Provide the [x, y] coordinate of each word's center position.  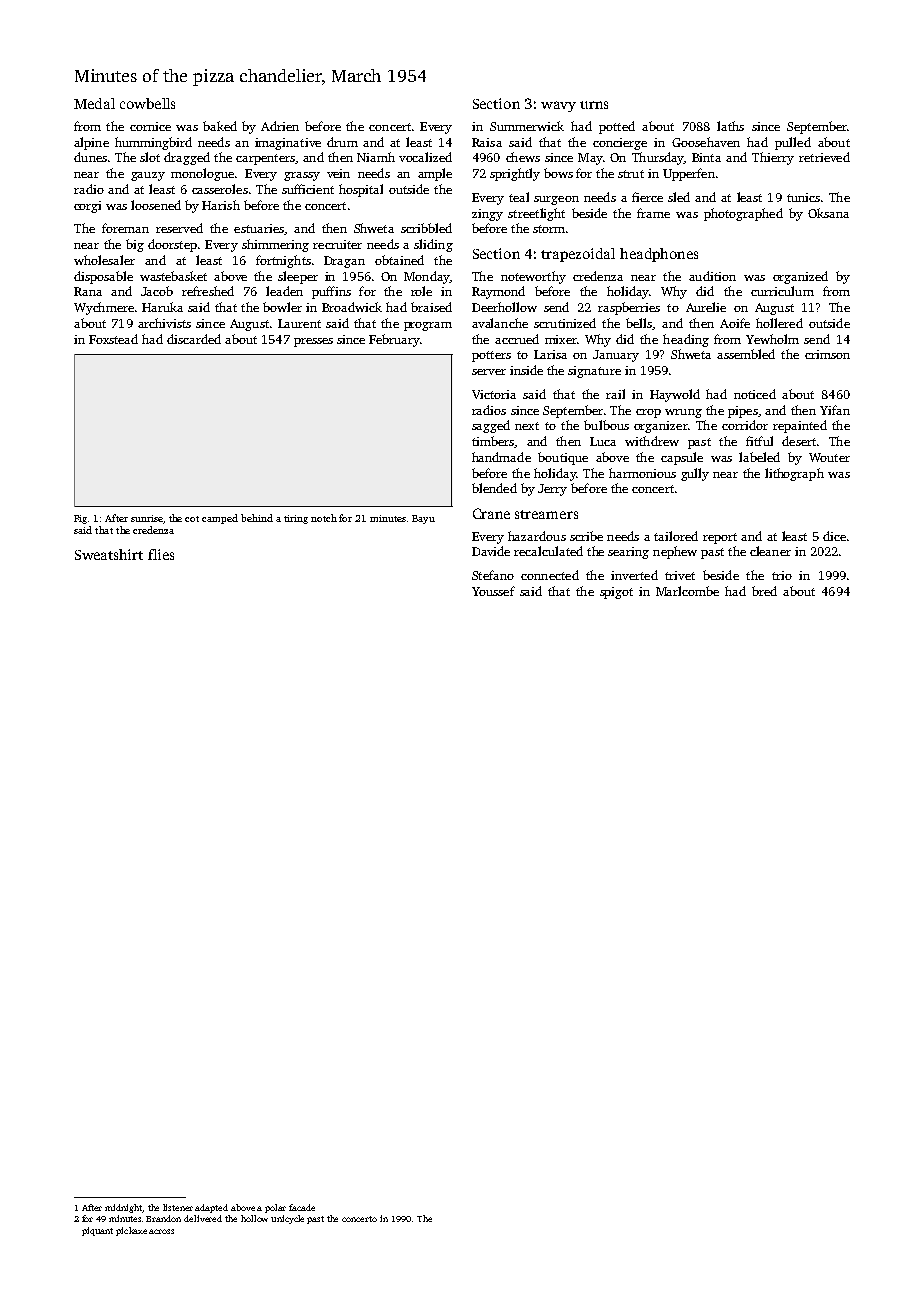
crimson [827, 354]
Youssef [493, 591]
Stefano [493, 575]
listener [178, 1207]
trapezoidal [578, 255]
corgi [87, 207]
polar [275, 1208]
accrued [517, 339]
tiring [296, 519]
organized [800, 277]
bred [764, 591]
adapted [211, 1208]
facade [302, 1207]
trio [782, 575]
